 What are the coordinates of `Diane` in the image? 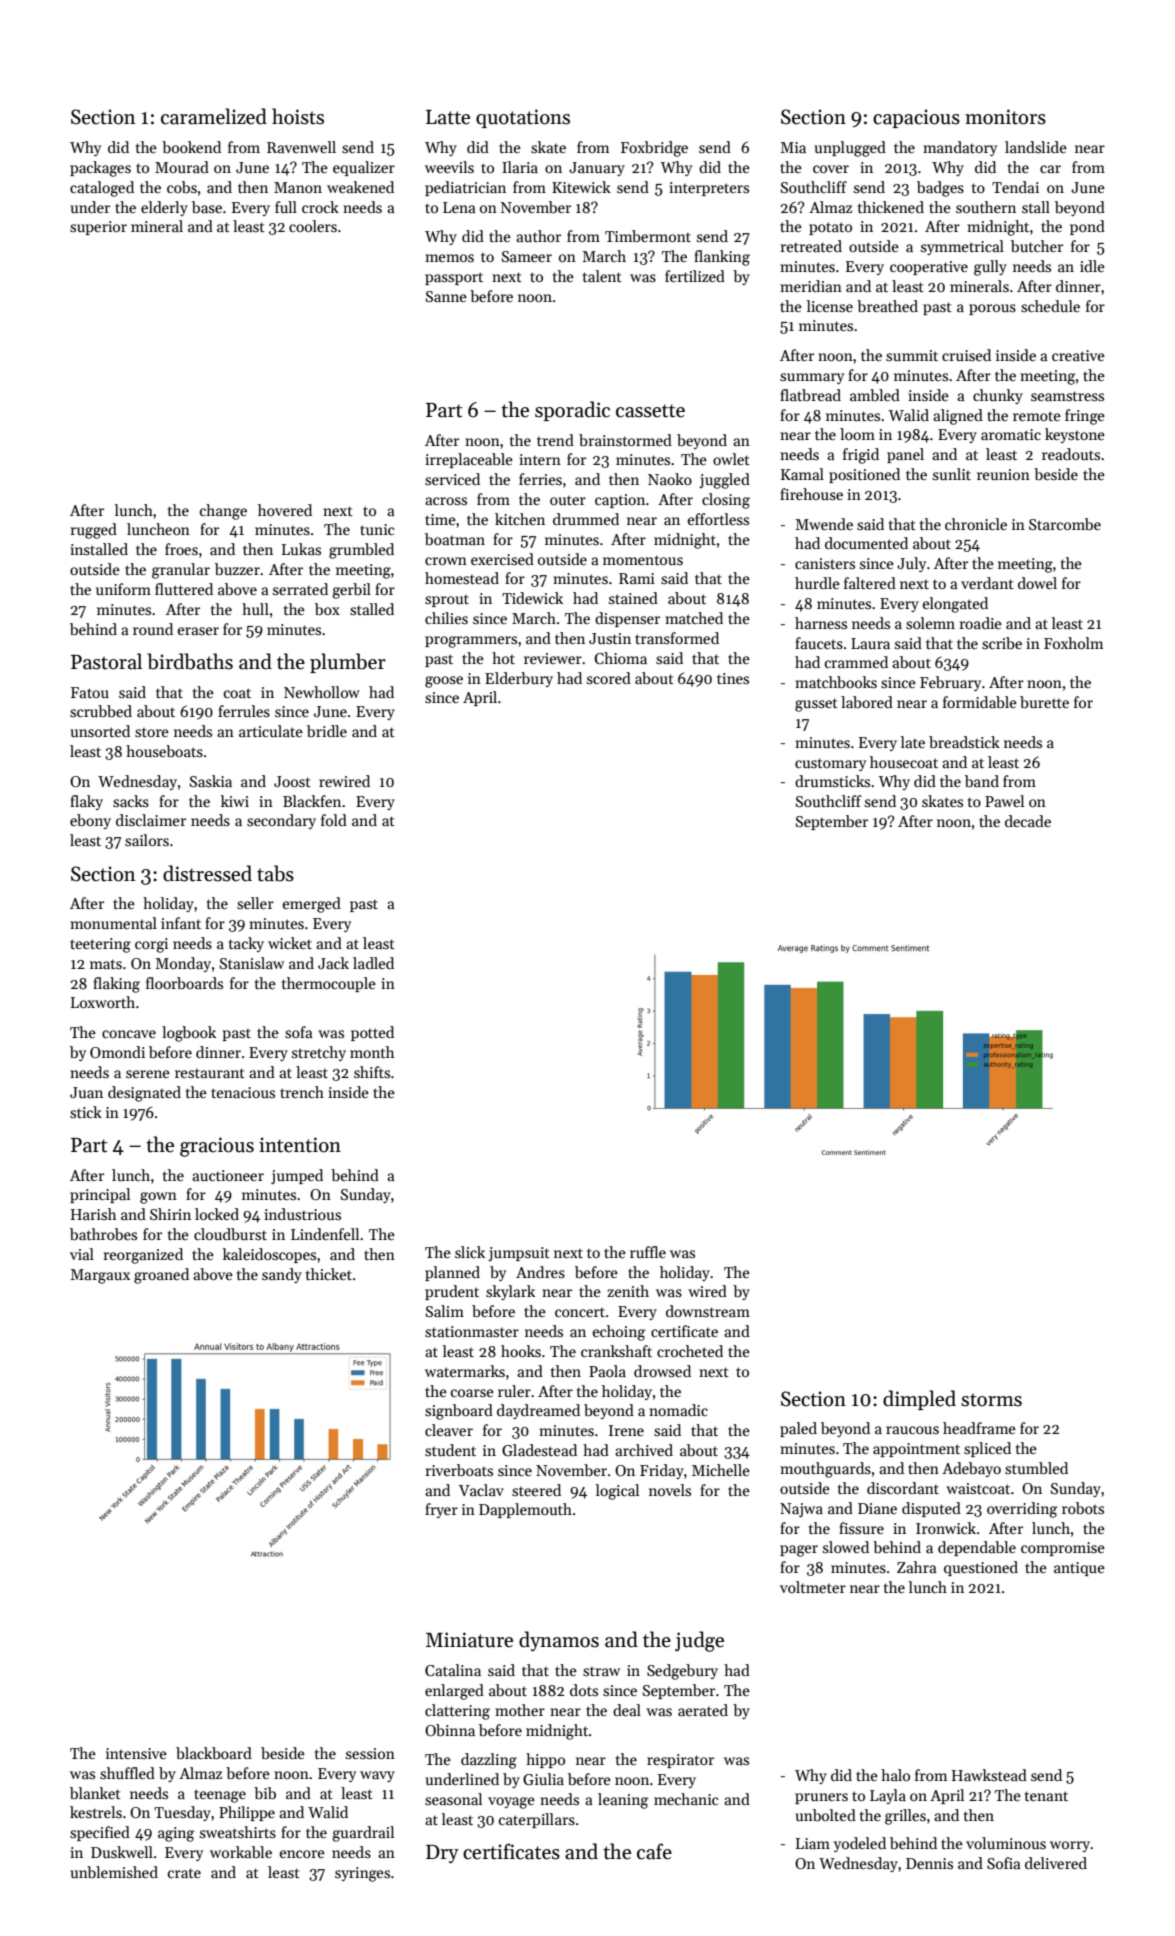 It's located at (877, 1508).
